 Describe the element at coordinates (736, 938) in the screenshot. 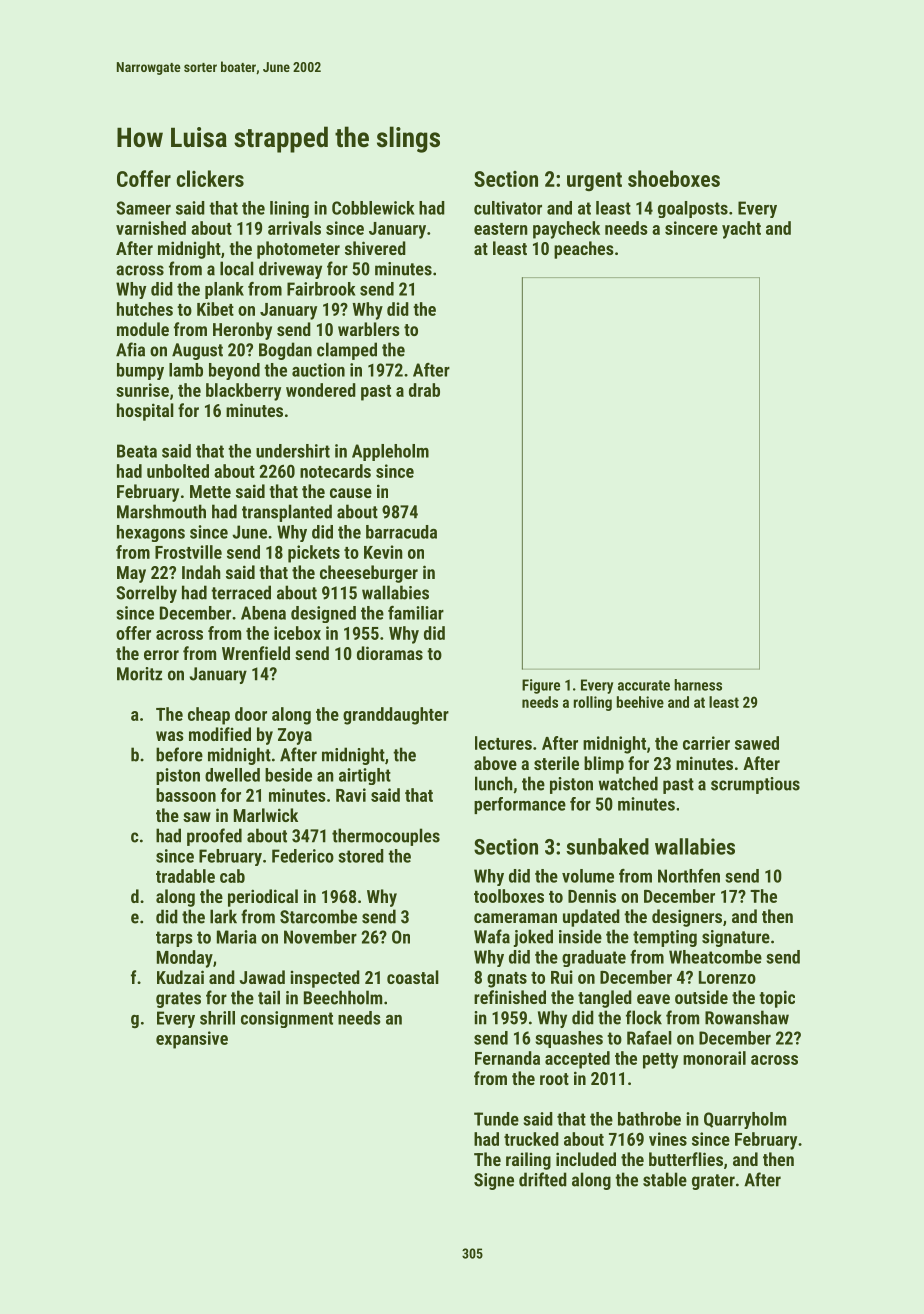

I see `signature` at that location.
